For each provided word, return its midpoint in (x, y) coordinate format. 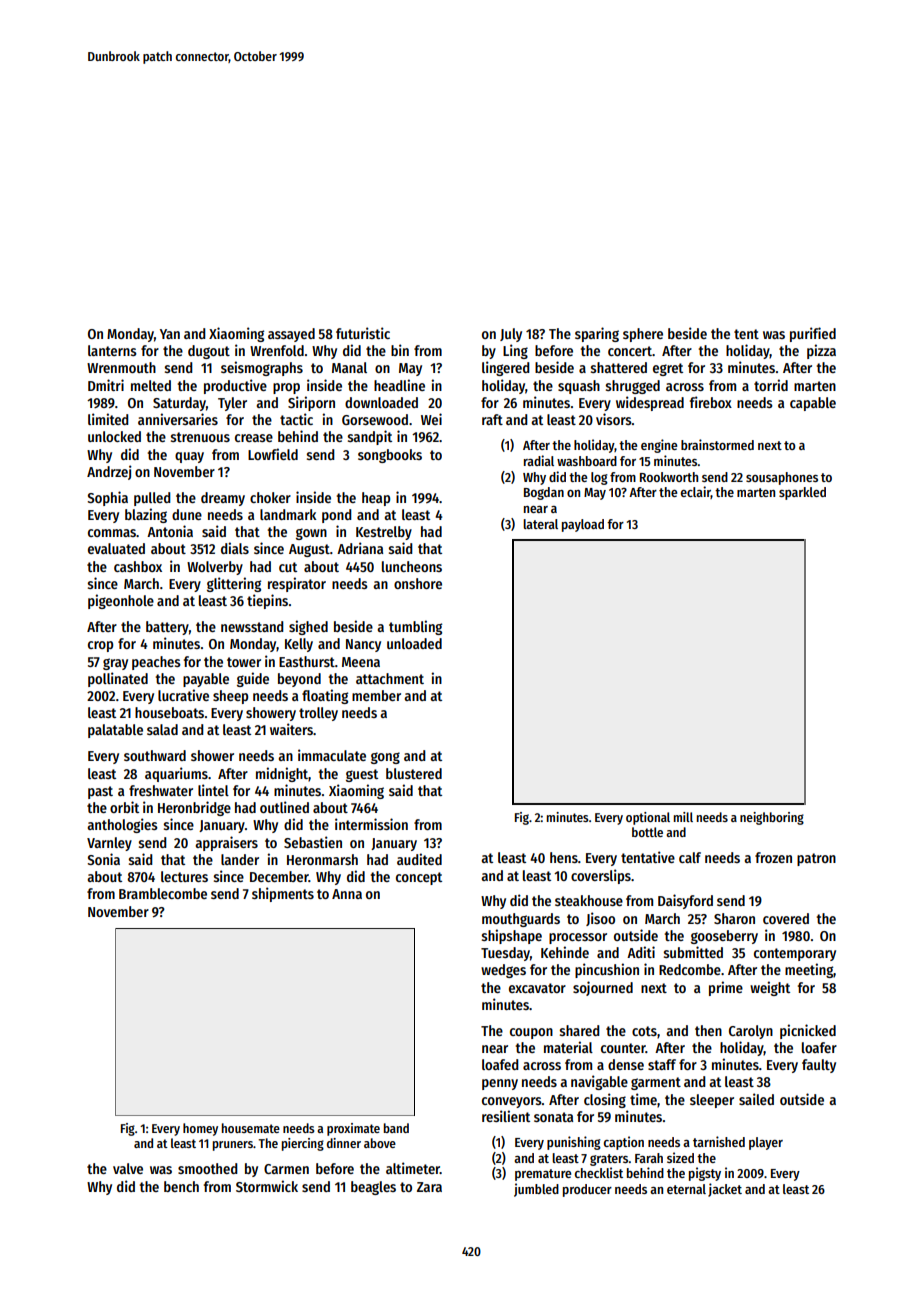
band (396, 1128)
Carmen (286, 1169)
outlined (284, 807)
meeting (809, 970)
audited (419, 859)
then (708, 1030)
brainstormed (717, 444)
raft (492, 419)
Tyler (232, 404)
